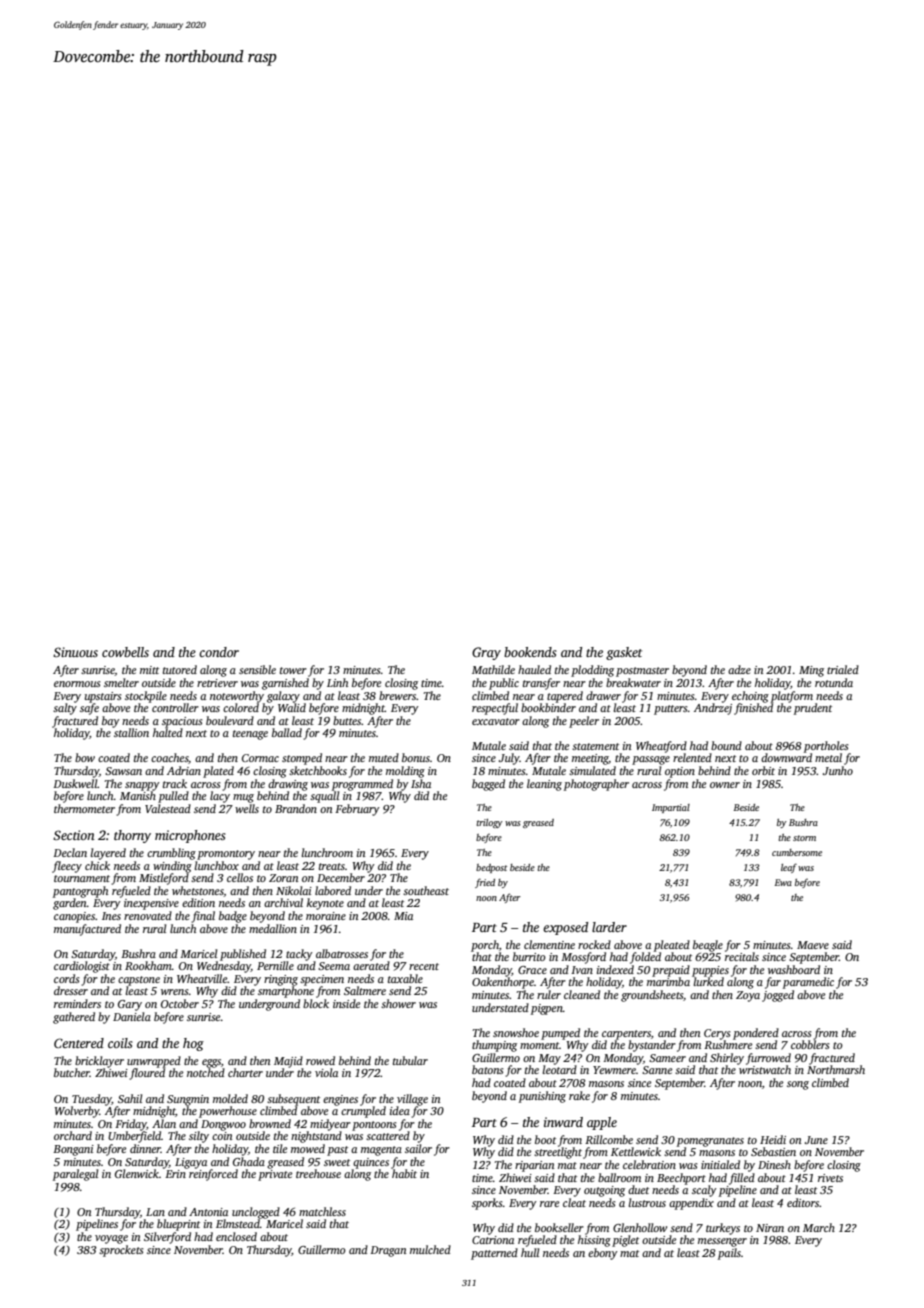 Image resolution: width=924 pixels, height=1308 pixels. What do you see at coordinates (792, 697) in the screenshot?
I see `platform` at bounding box center [792, 697].
